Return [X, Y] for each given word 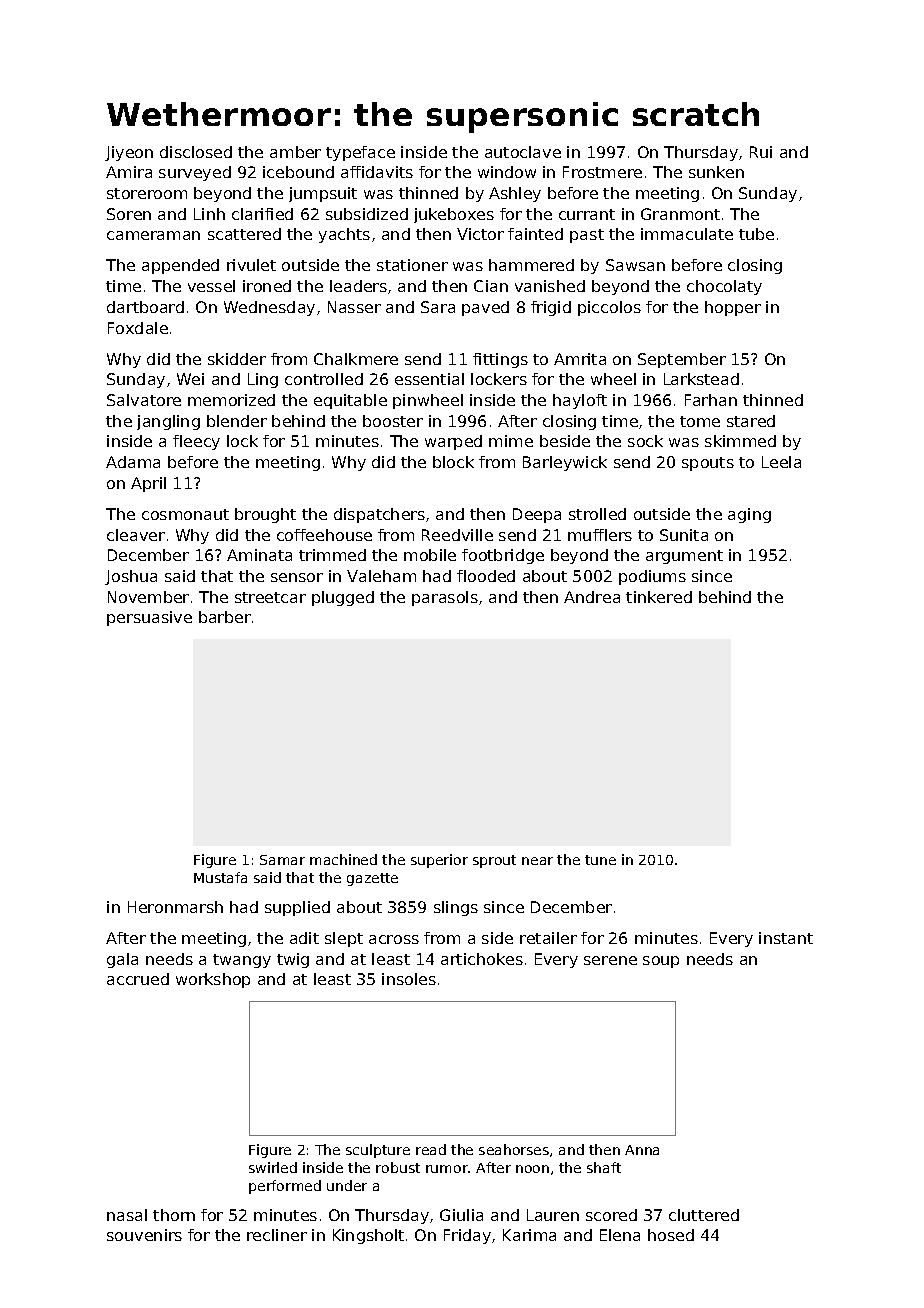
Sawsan [635, 265]
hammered [531, 265]
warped [453, 442]
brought [265, 515]
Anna [642, 1150]
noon [532, 1169]
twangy [242, 961]
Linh [209, 214]
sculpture [378, 1151]
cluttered [704, 1215]
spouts [708, 464]
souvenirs [144, 1235]
